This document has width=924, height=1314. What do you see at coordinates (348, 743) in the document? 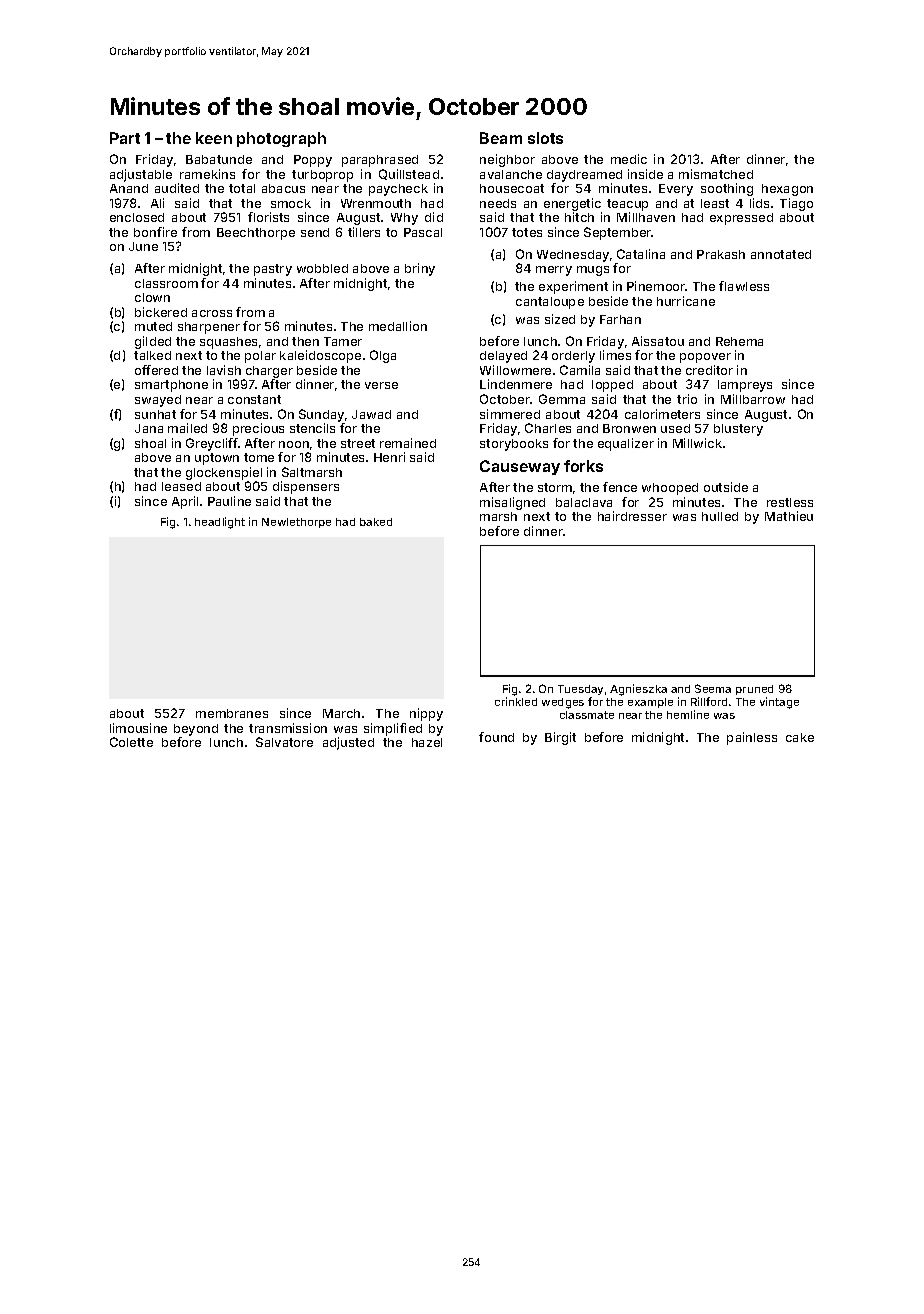
I see `adjusted` at bounding box center [348, 743].
